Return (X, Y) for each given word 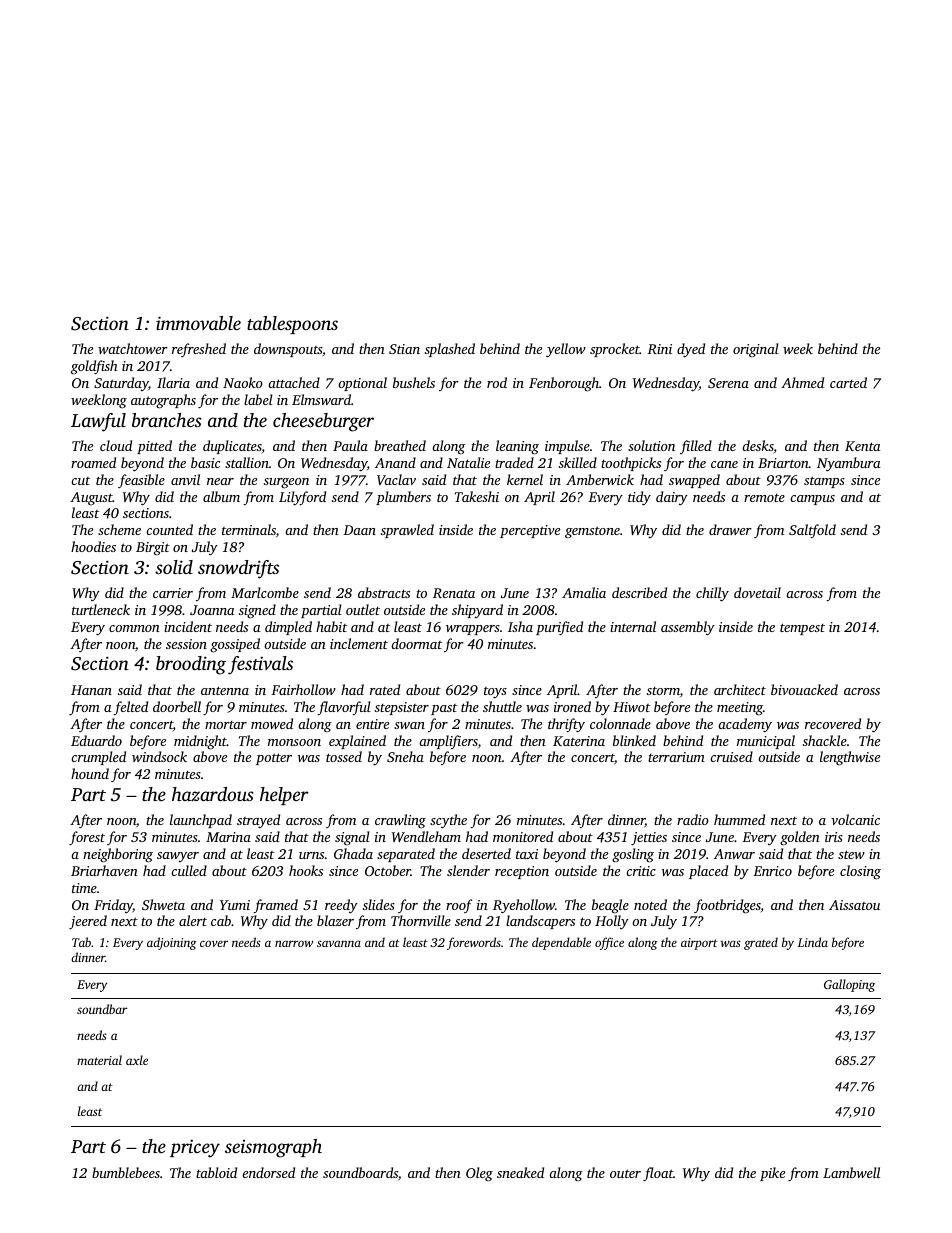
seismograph (273, 1148)
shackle (825, 740)
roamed (93, 462)
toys (495, 692)
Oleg (479, 1174)
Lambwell (851, 1172)
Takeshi (477, 496)
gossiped (235, 645)
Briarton (783, 463)
